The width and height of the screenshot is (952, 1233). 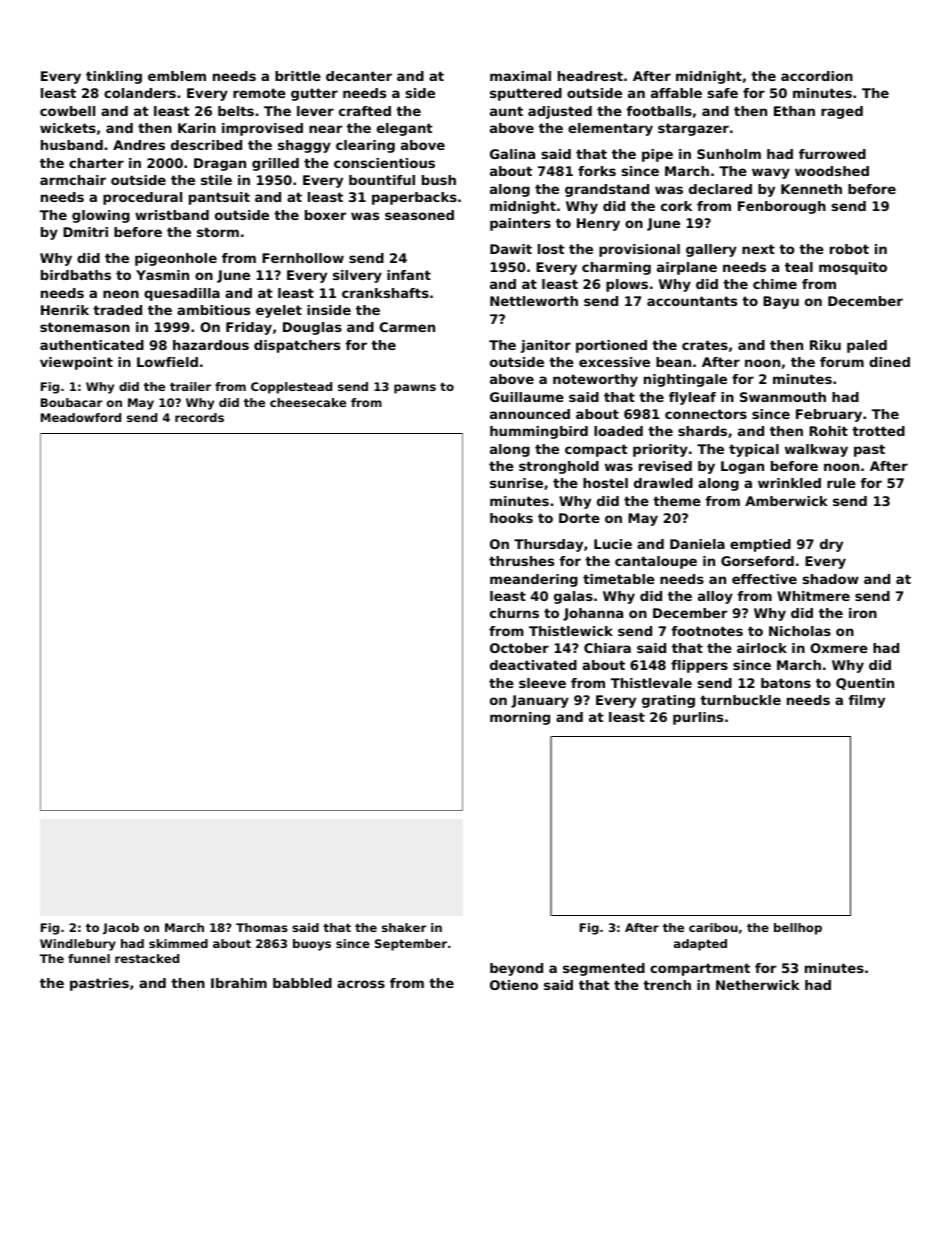 I want to click on filmy, so click(x=866, y=701).
